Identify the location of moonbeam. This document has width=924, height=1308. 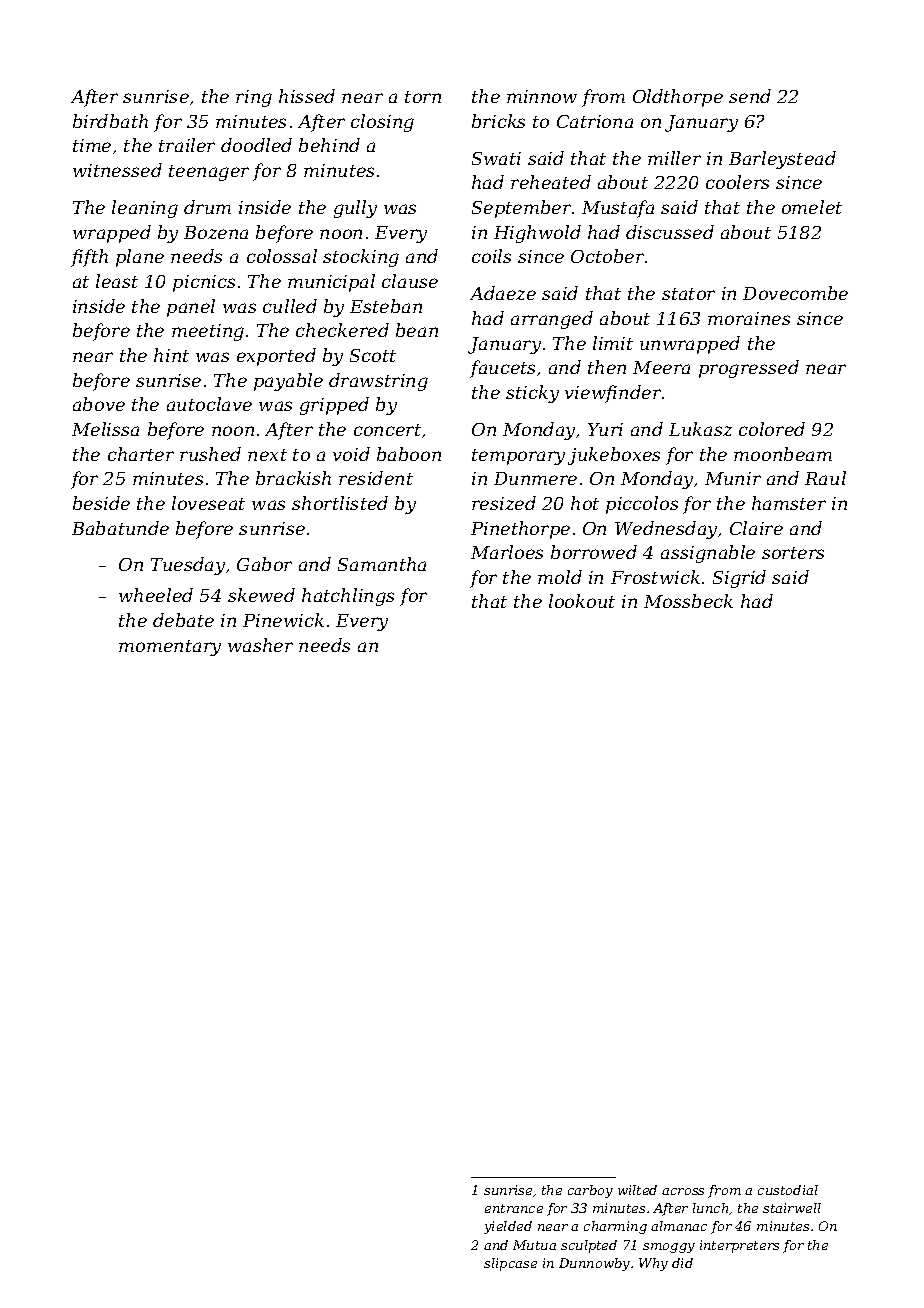
(783, 454).
